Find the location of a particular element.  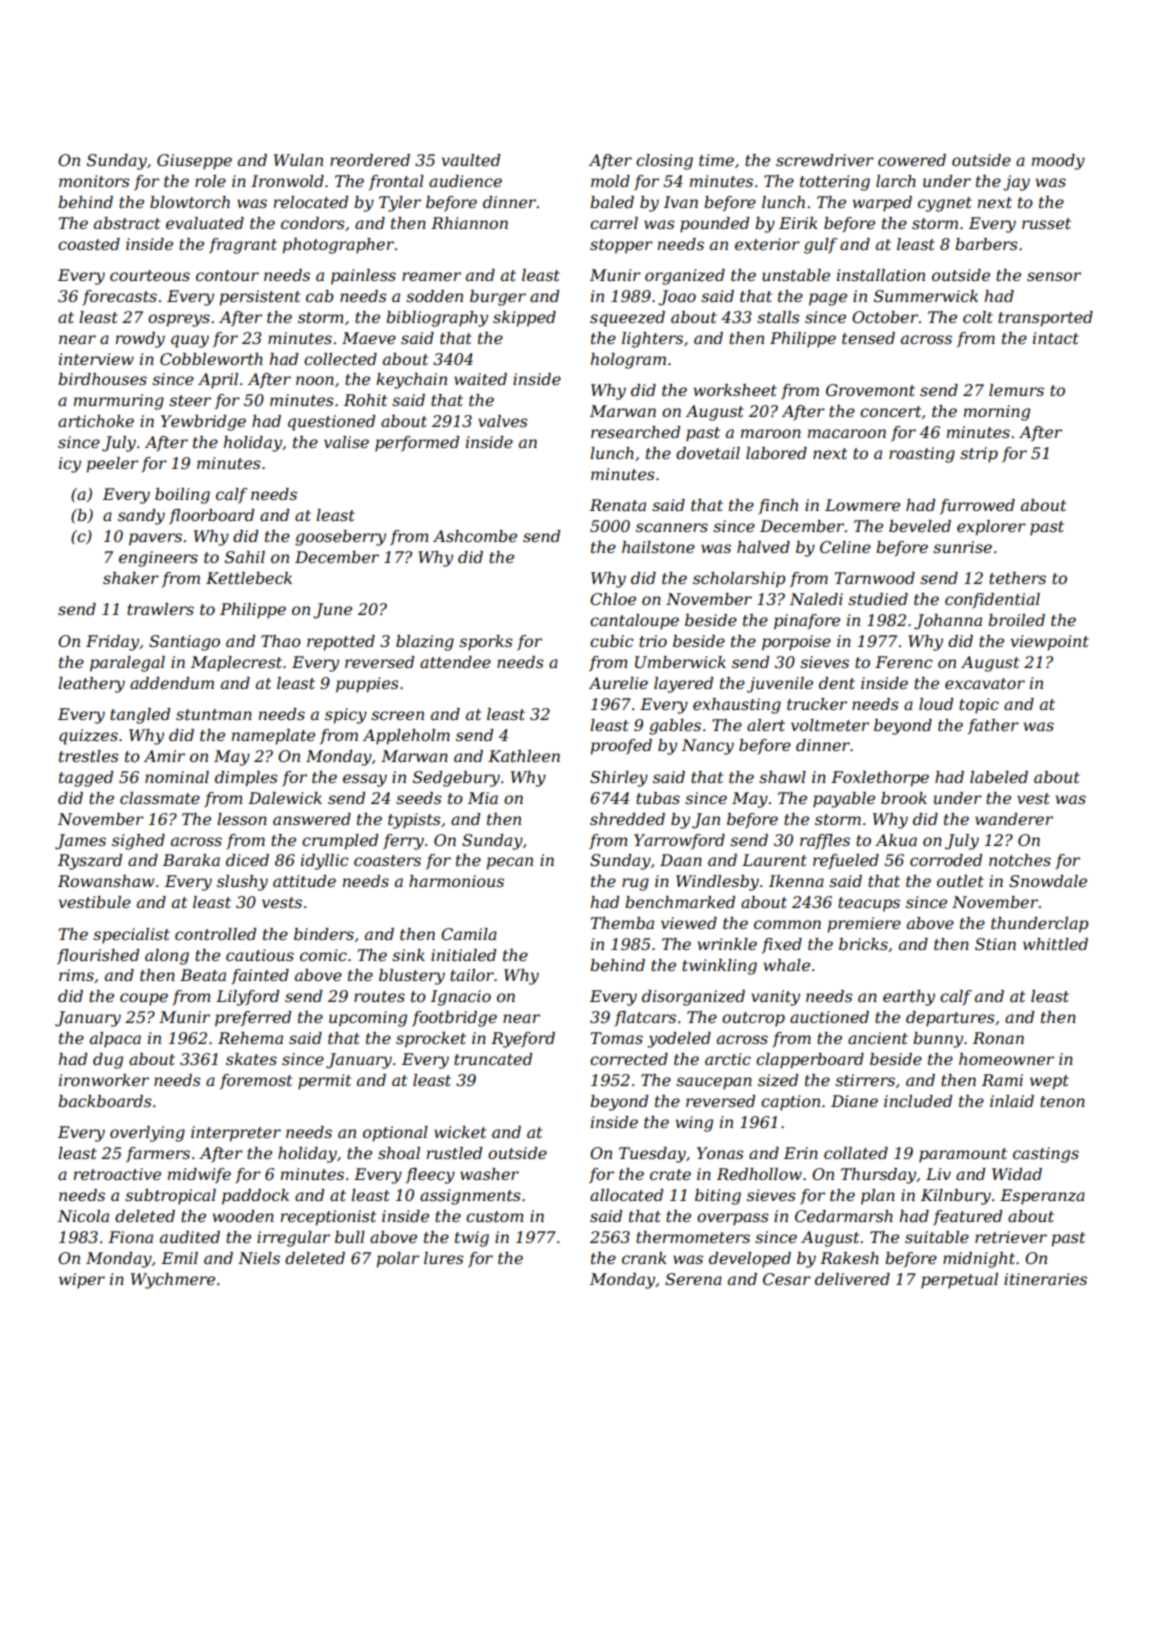

rug is located at coordinates (635, 884).
